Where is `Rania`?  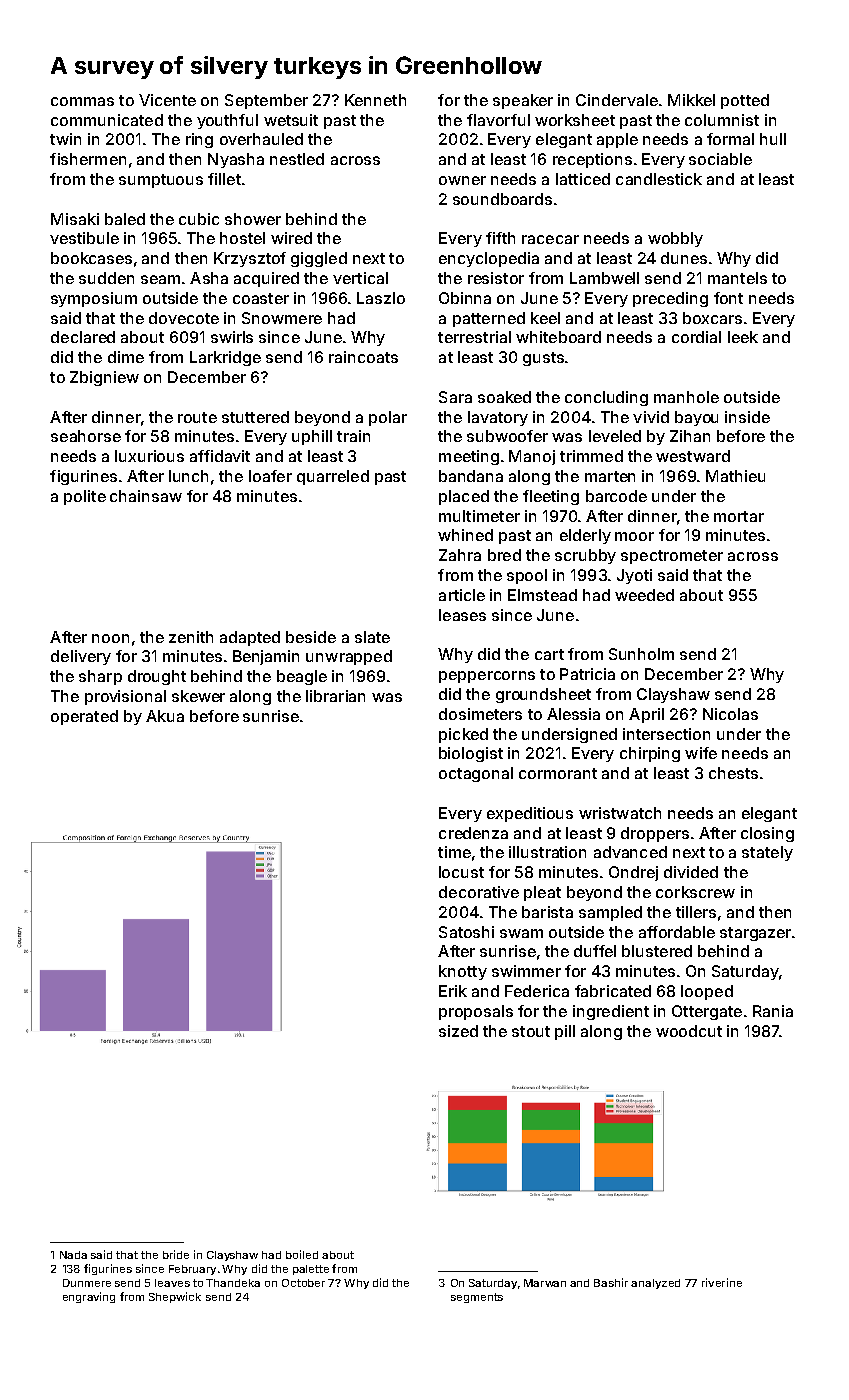
Rania is located at coordinates (773, 1011).
